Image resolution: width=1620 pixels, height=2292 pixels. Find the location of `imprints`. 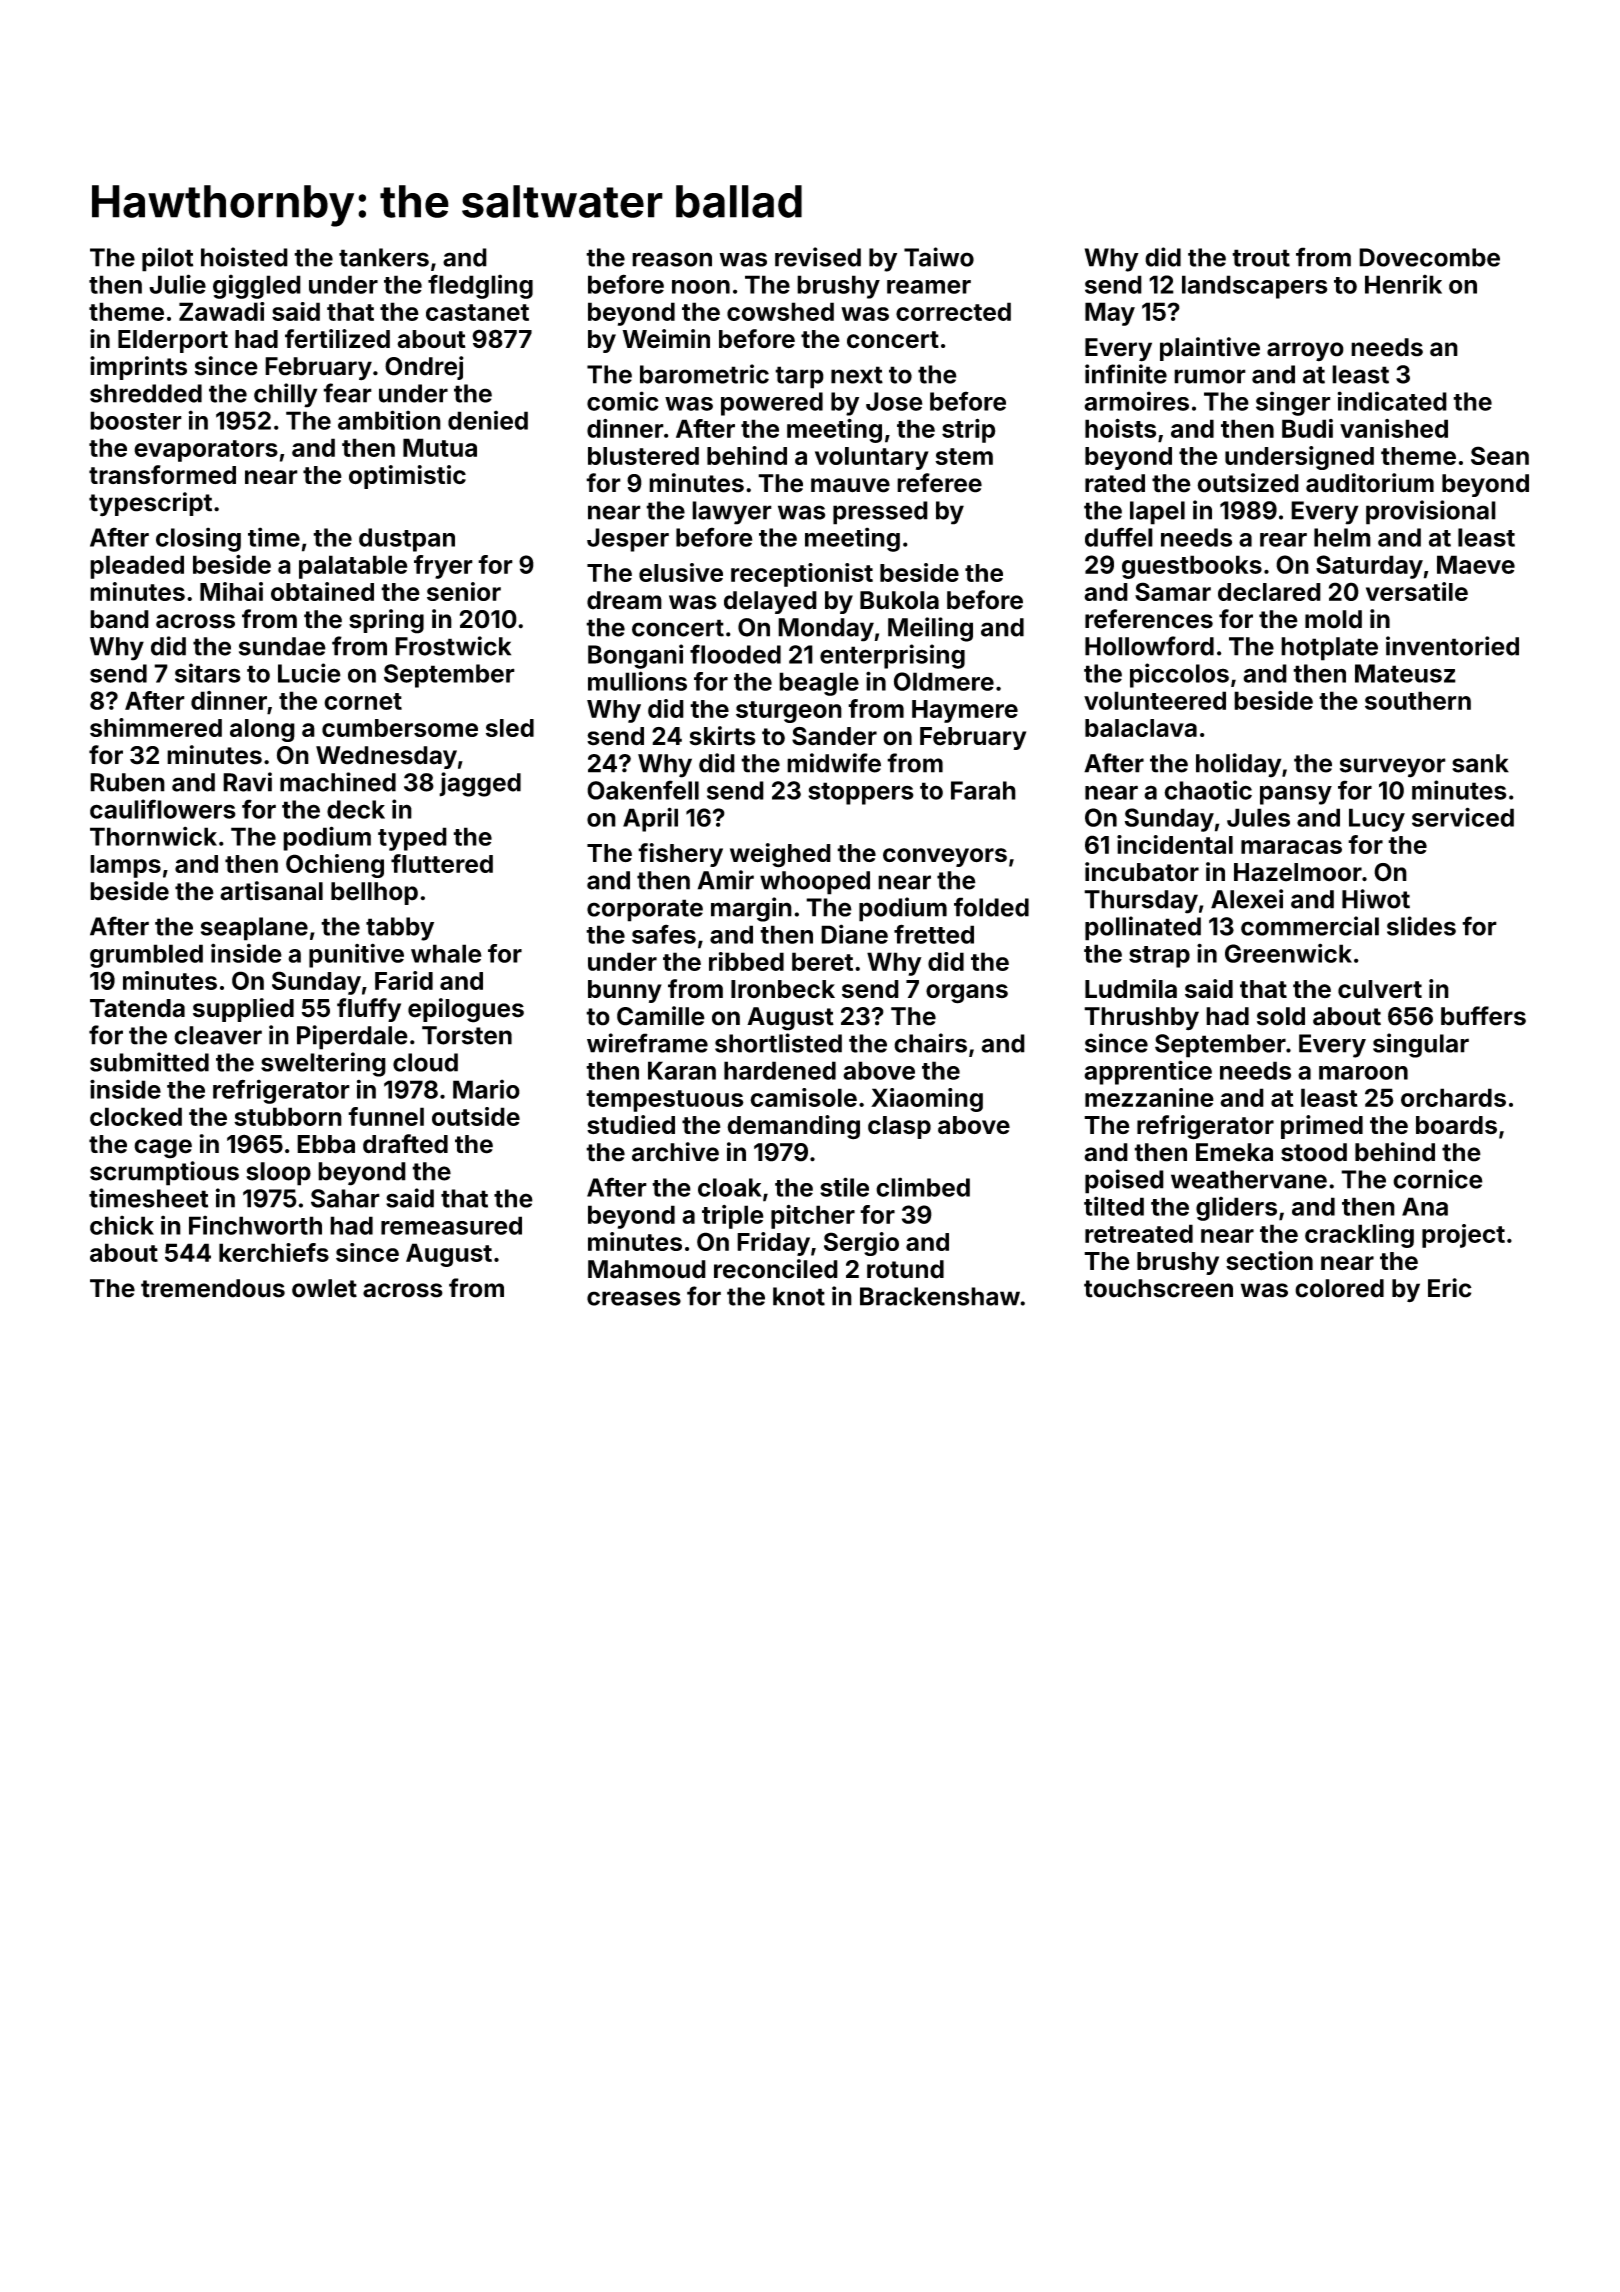

imprints is located at coordinates (138, 368).
